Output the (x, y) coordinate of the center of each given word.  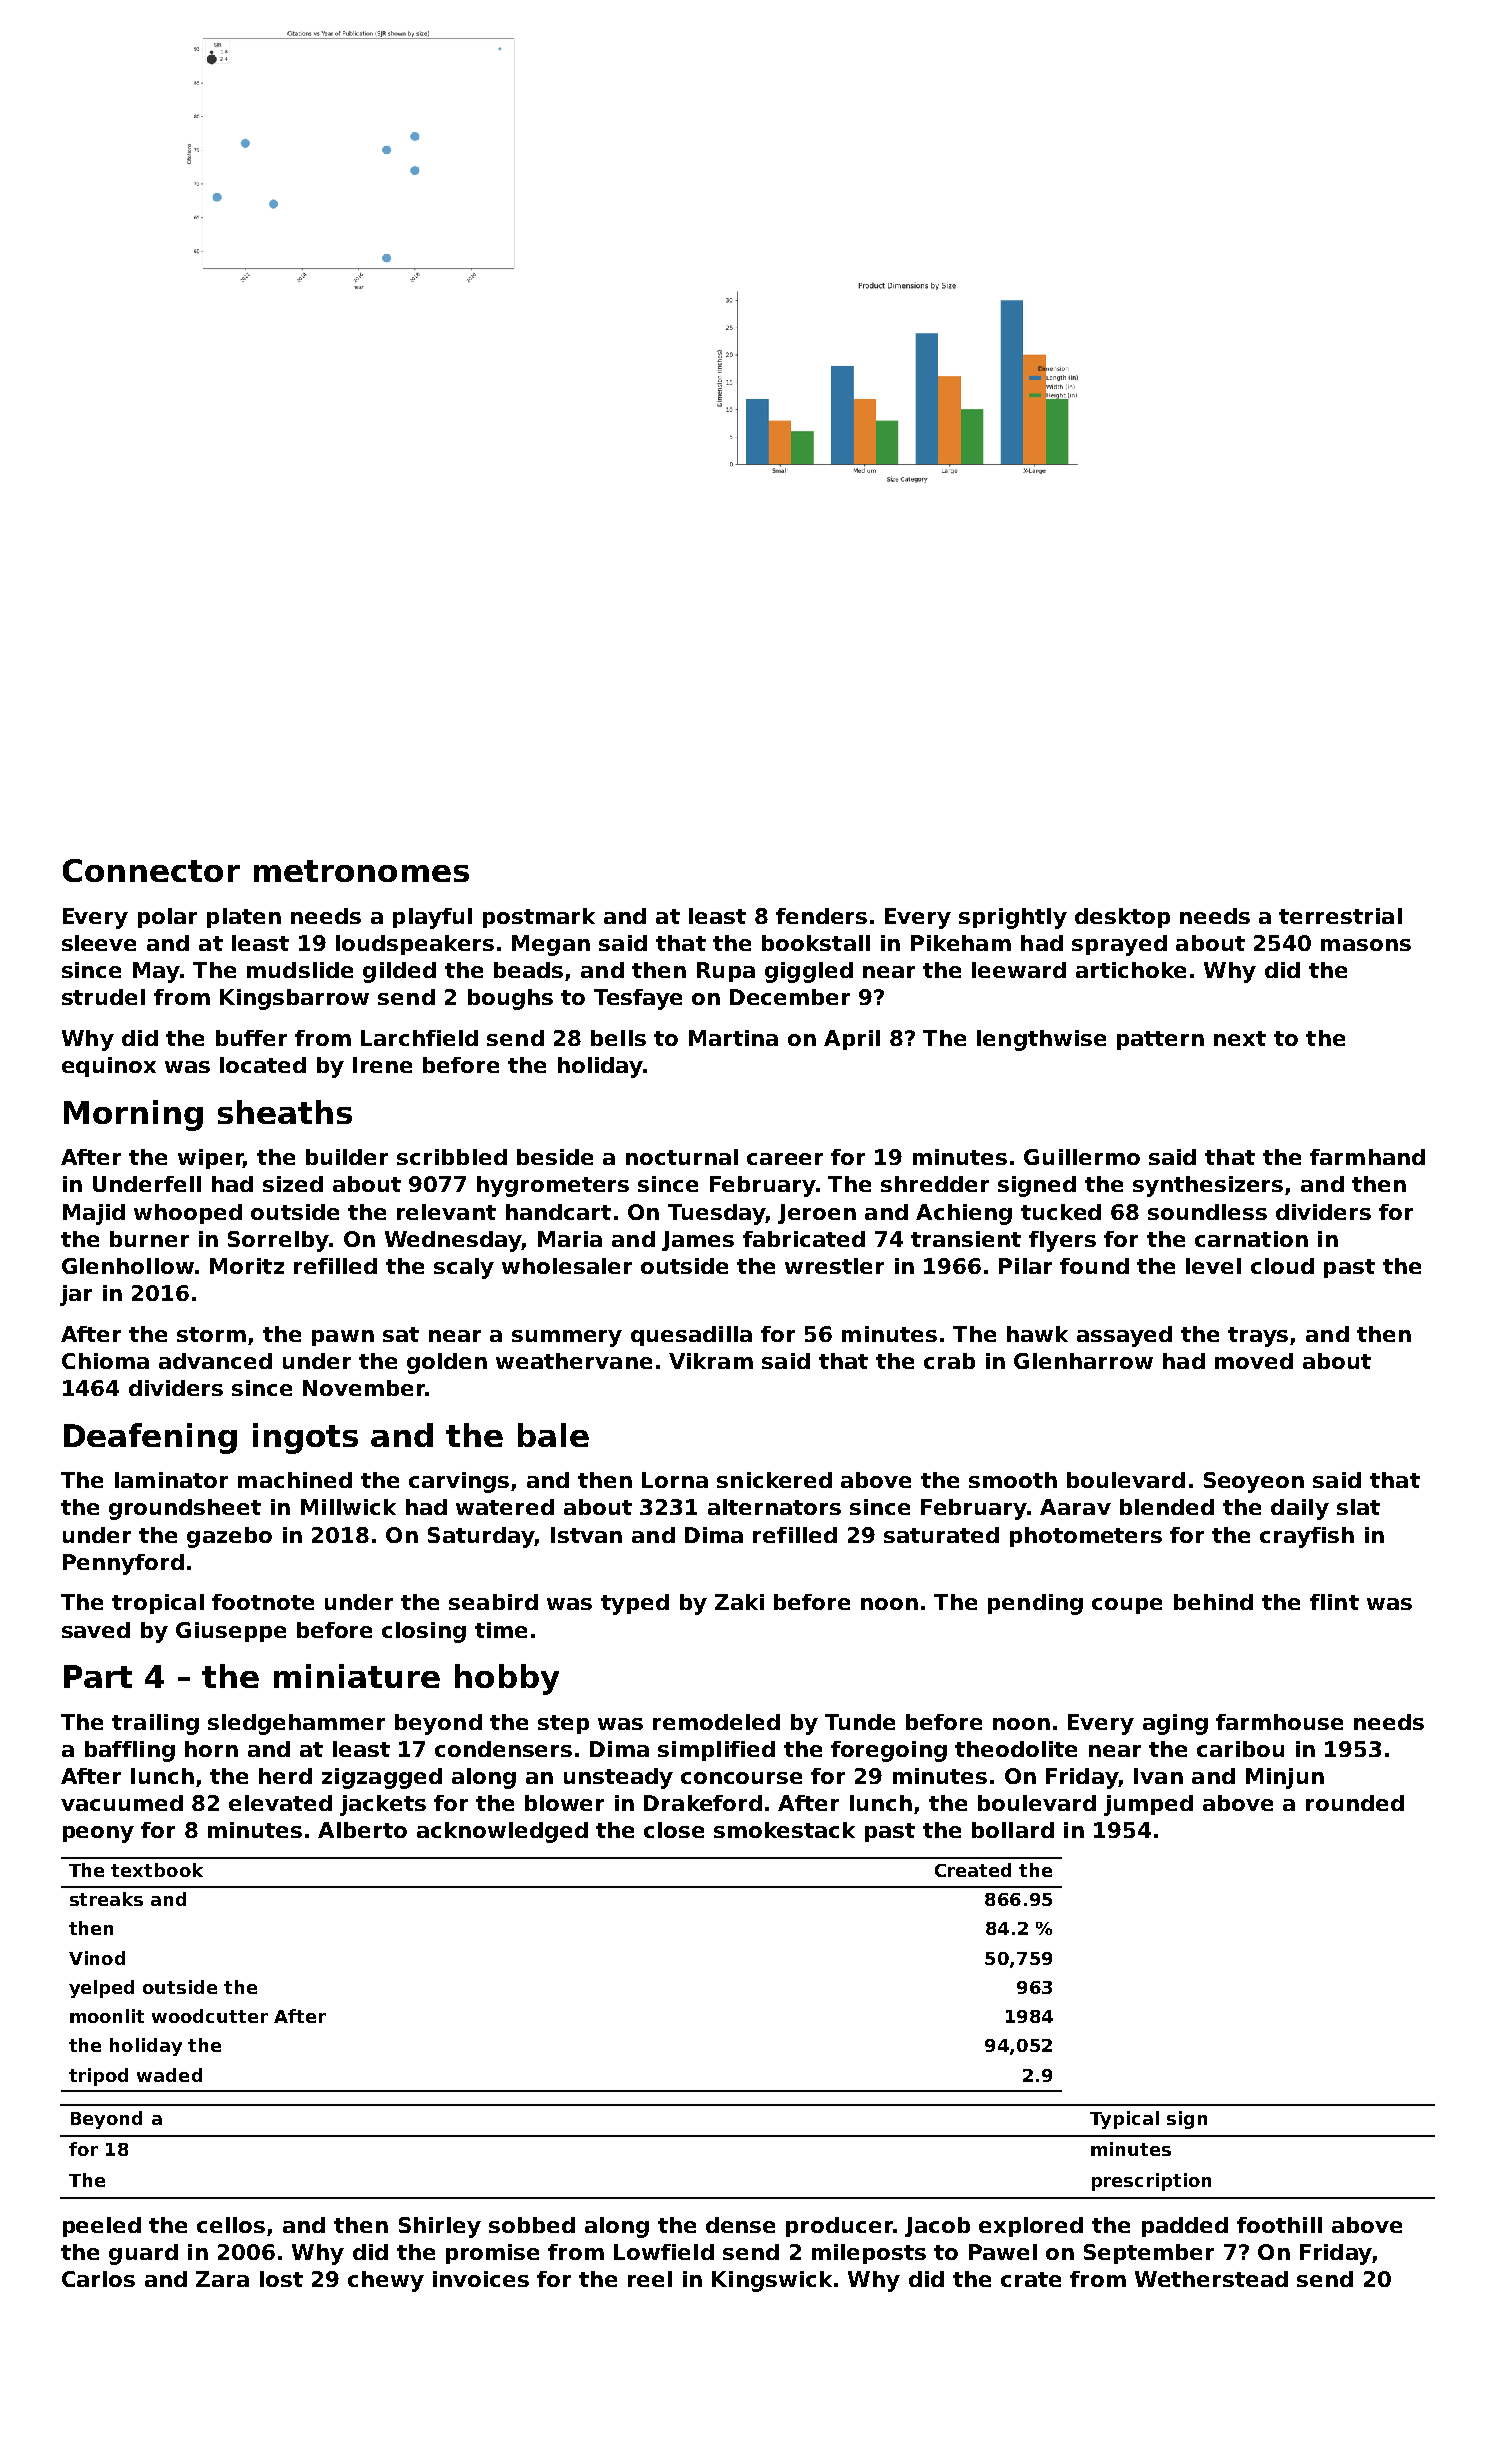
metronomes (361, 871)
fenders (821, 916)
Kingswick (772, 2281)
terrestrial (1340, 916)
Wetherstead (1211, 2279)
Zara (222, 2279)
